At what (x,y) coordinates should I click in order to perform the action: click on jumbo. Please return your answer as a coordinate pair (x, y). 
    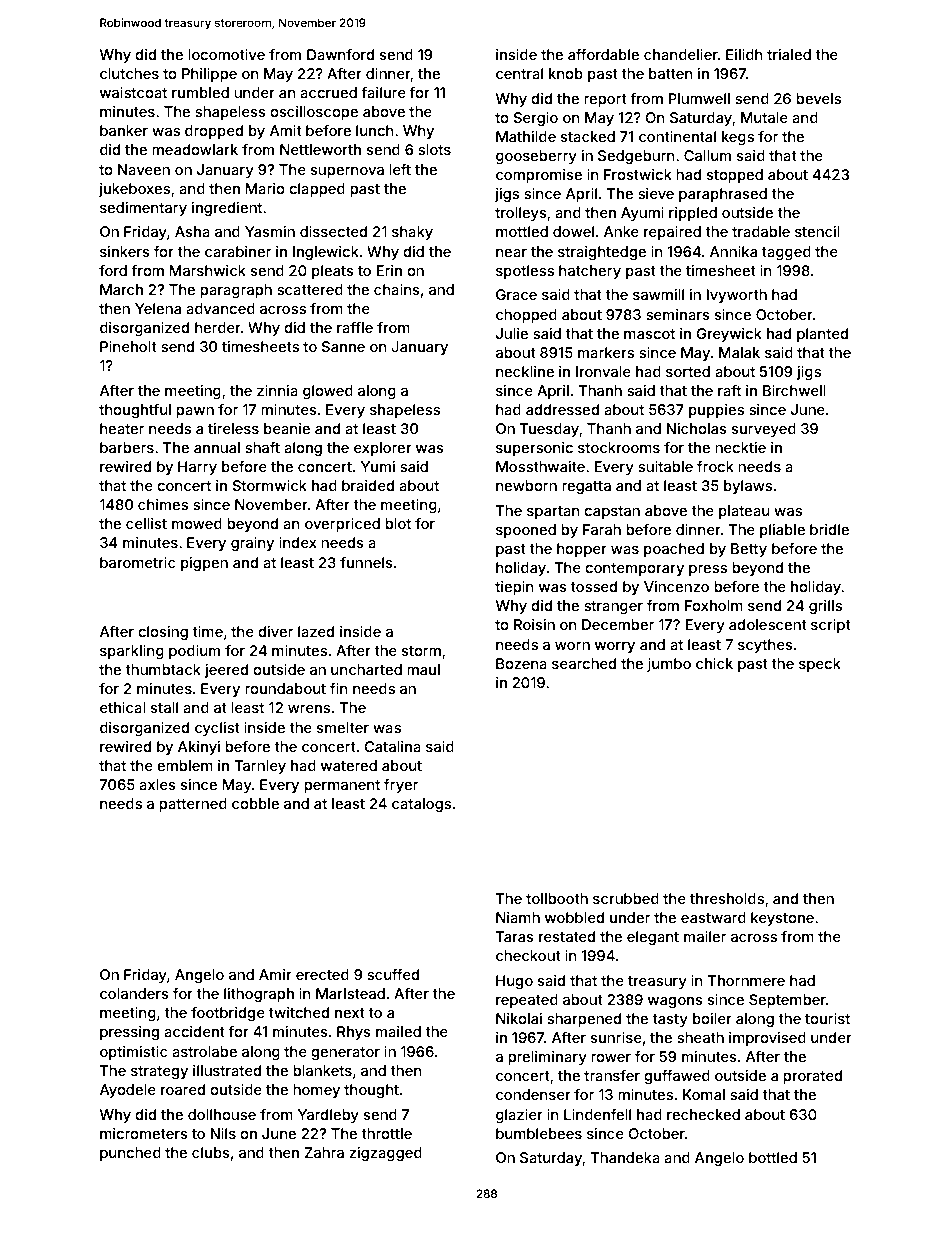
    Looking at the image, I should click on (669, 665).
